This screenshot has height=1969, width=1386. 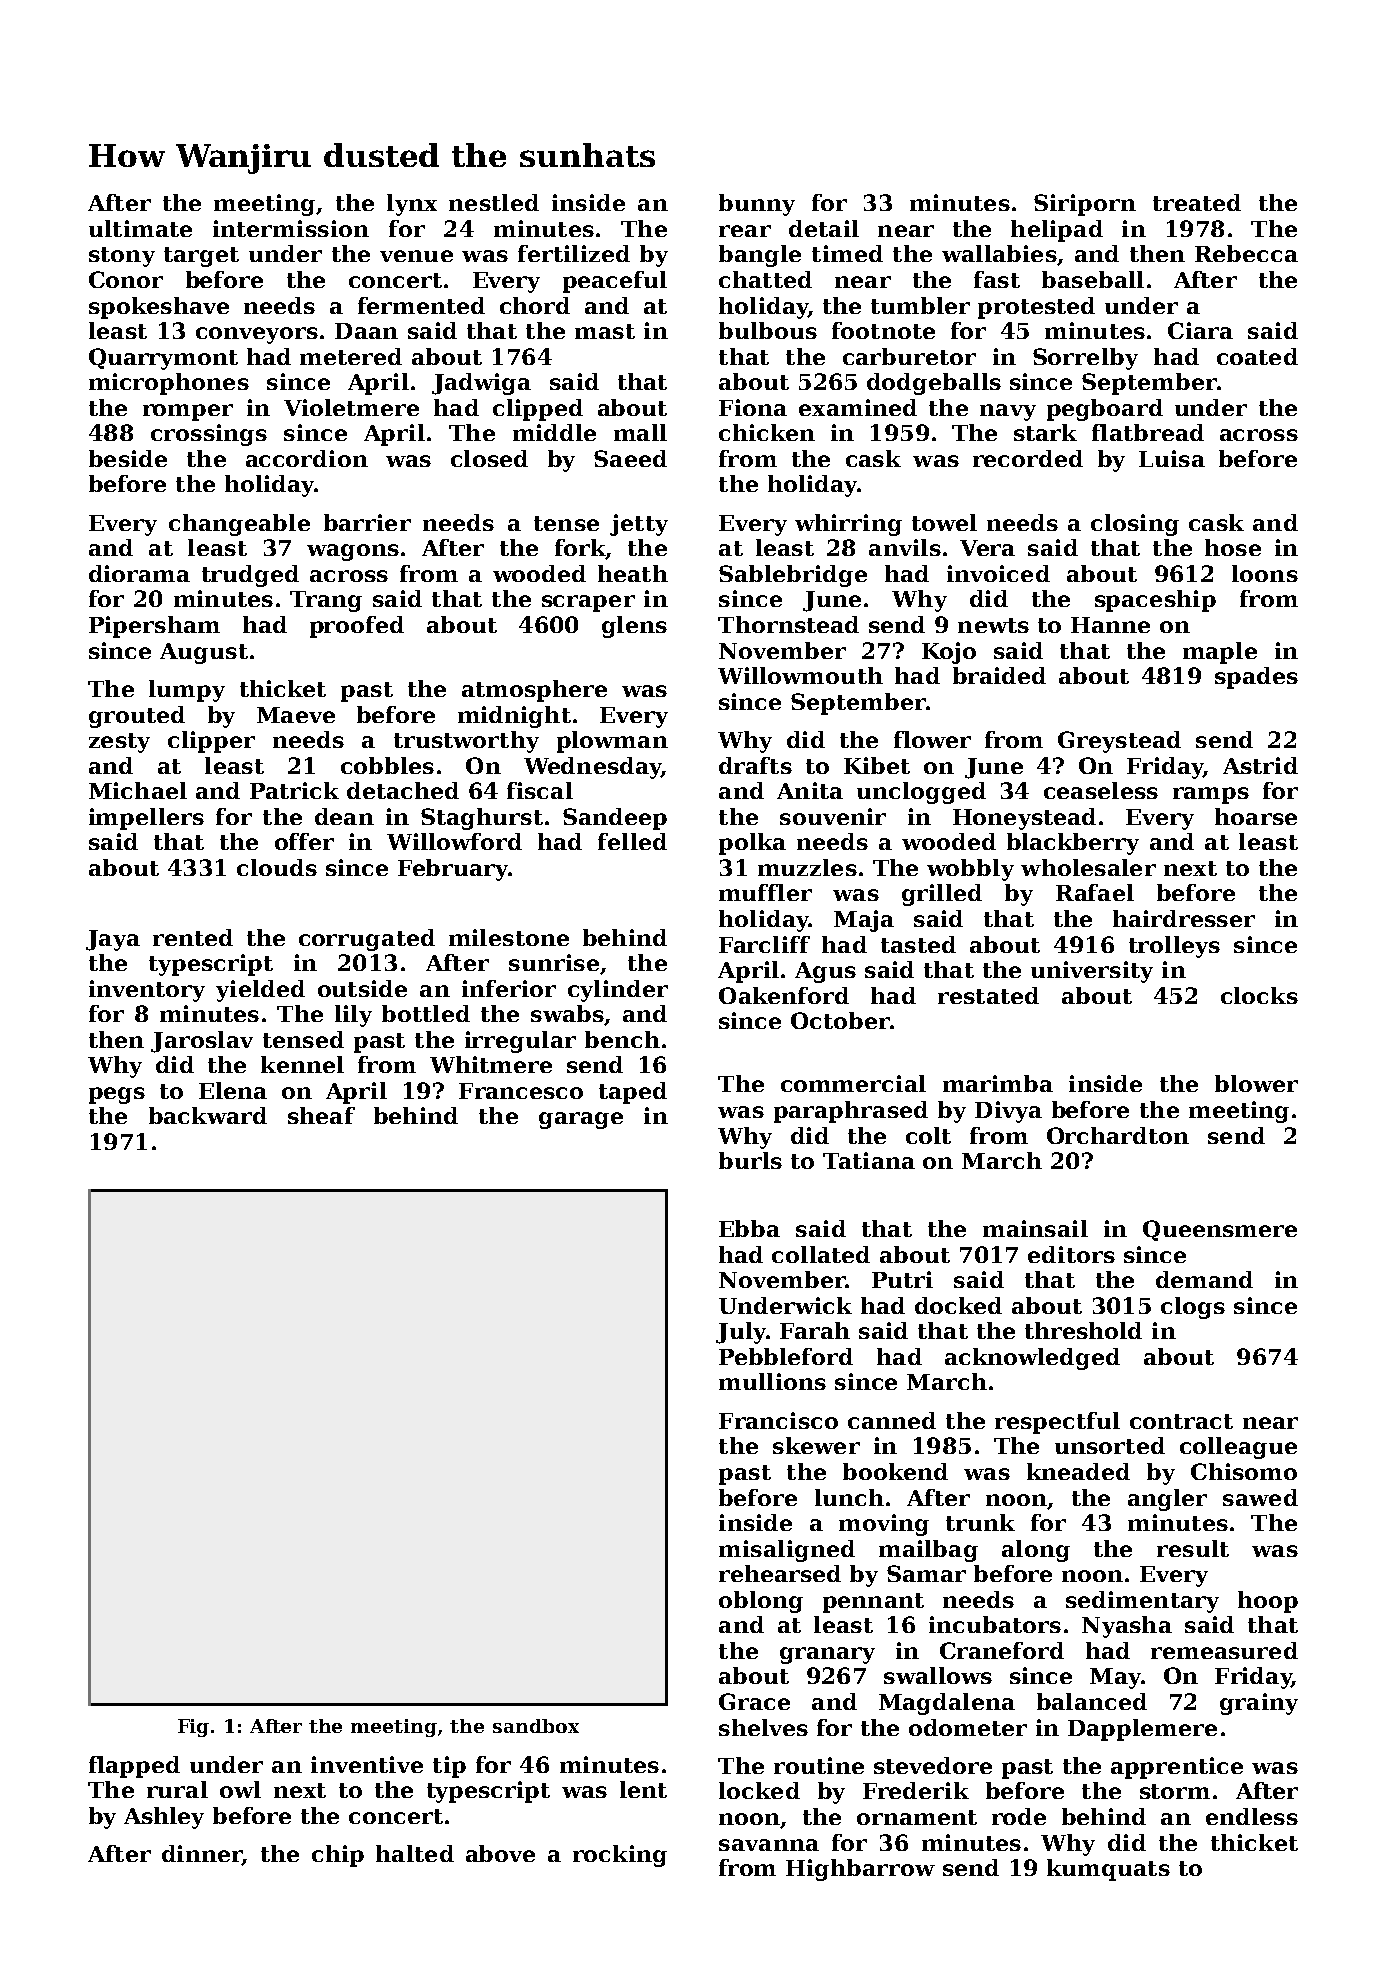 What do you see at coordinates (784, 995) in the screenshot?
I see `Oakenford` at bounding box center [784, 995].
